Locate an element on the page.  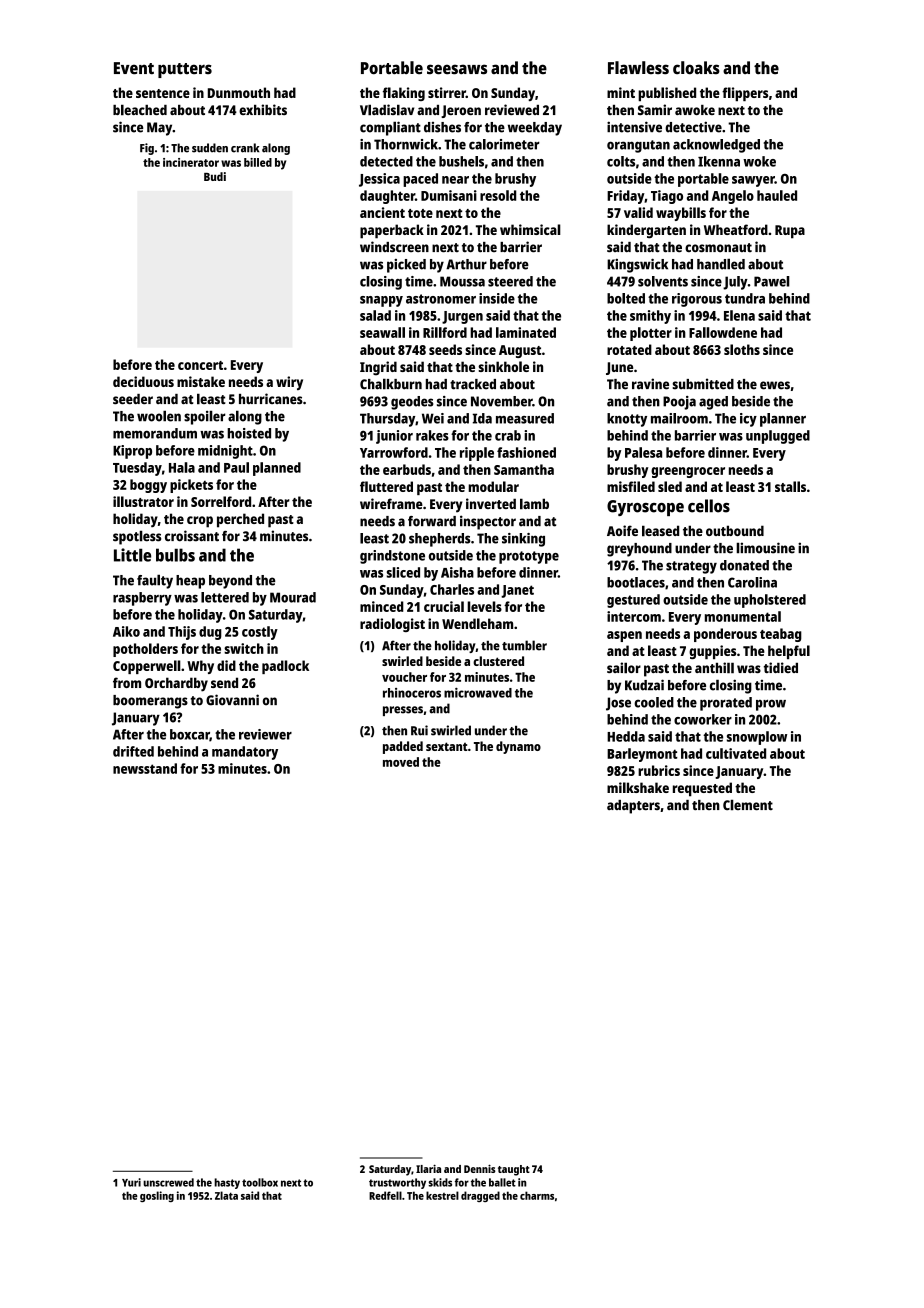
cooled is located at coordinates (654, 702).
